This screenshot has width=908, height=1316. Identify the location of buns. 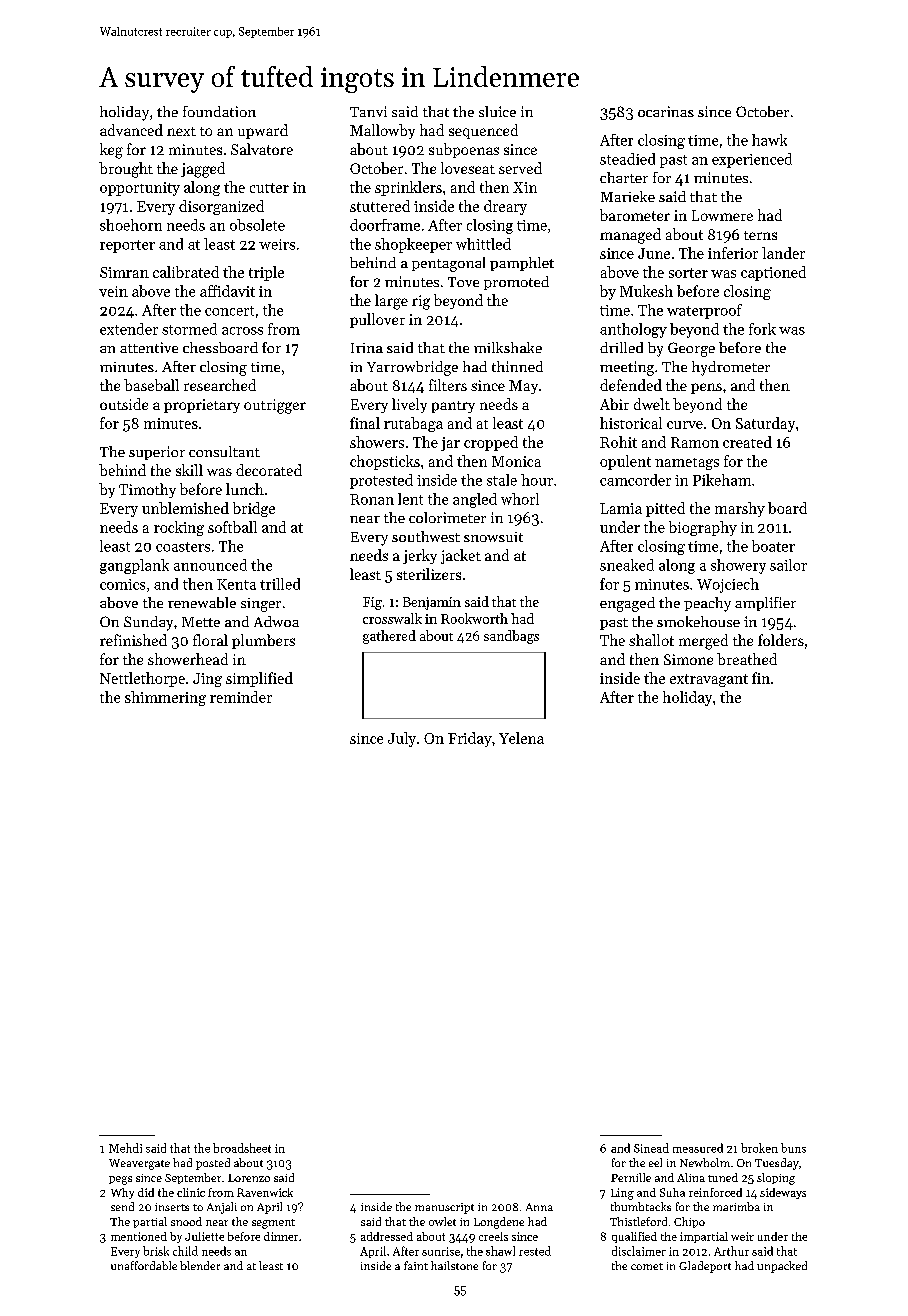
(793, 1148).
